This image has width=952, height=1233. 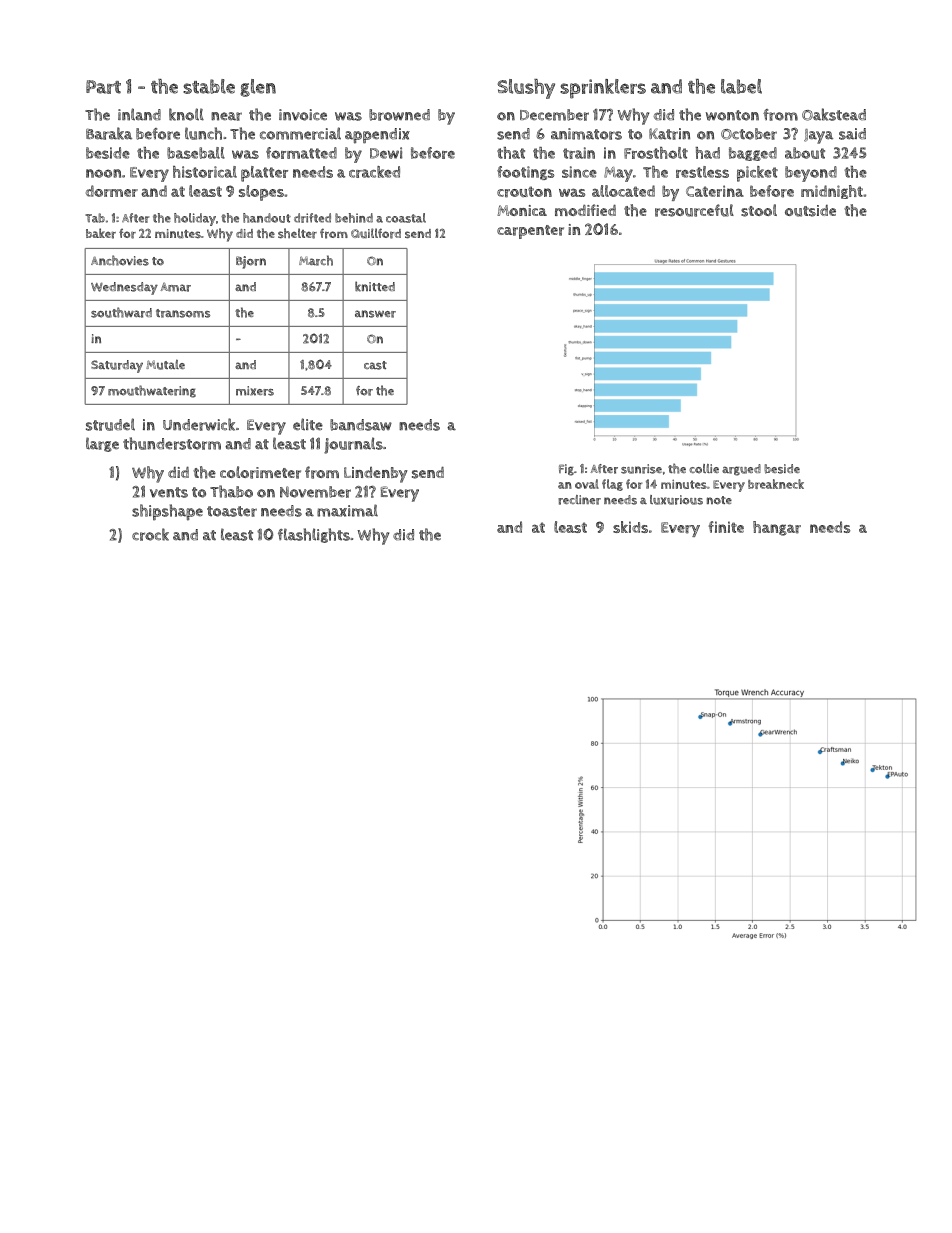 I want to click on flashlights, so click(x=314, y=535).
